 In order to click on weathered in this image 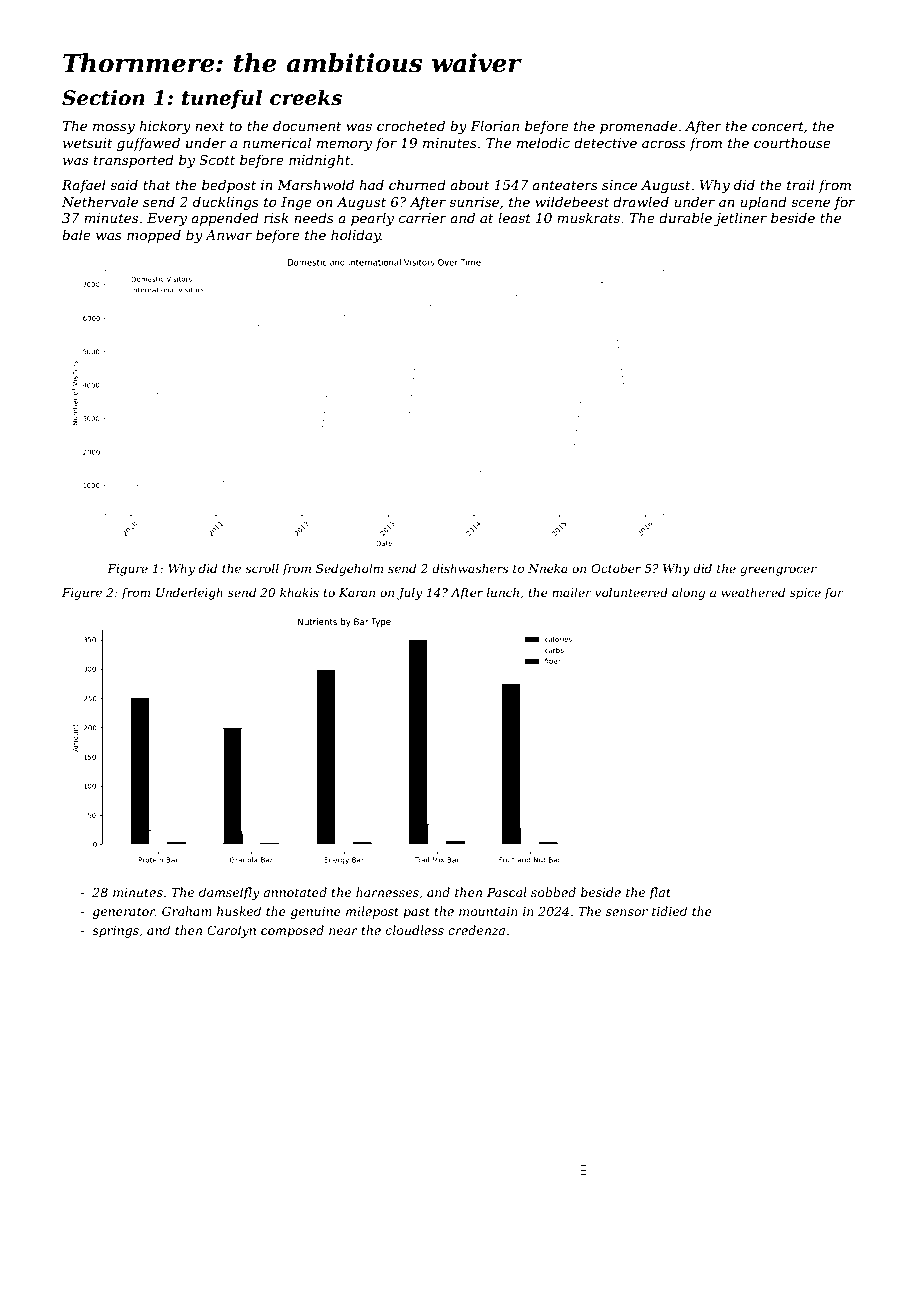, I will do `click(753, 592)`.
